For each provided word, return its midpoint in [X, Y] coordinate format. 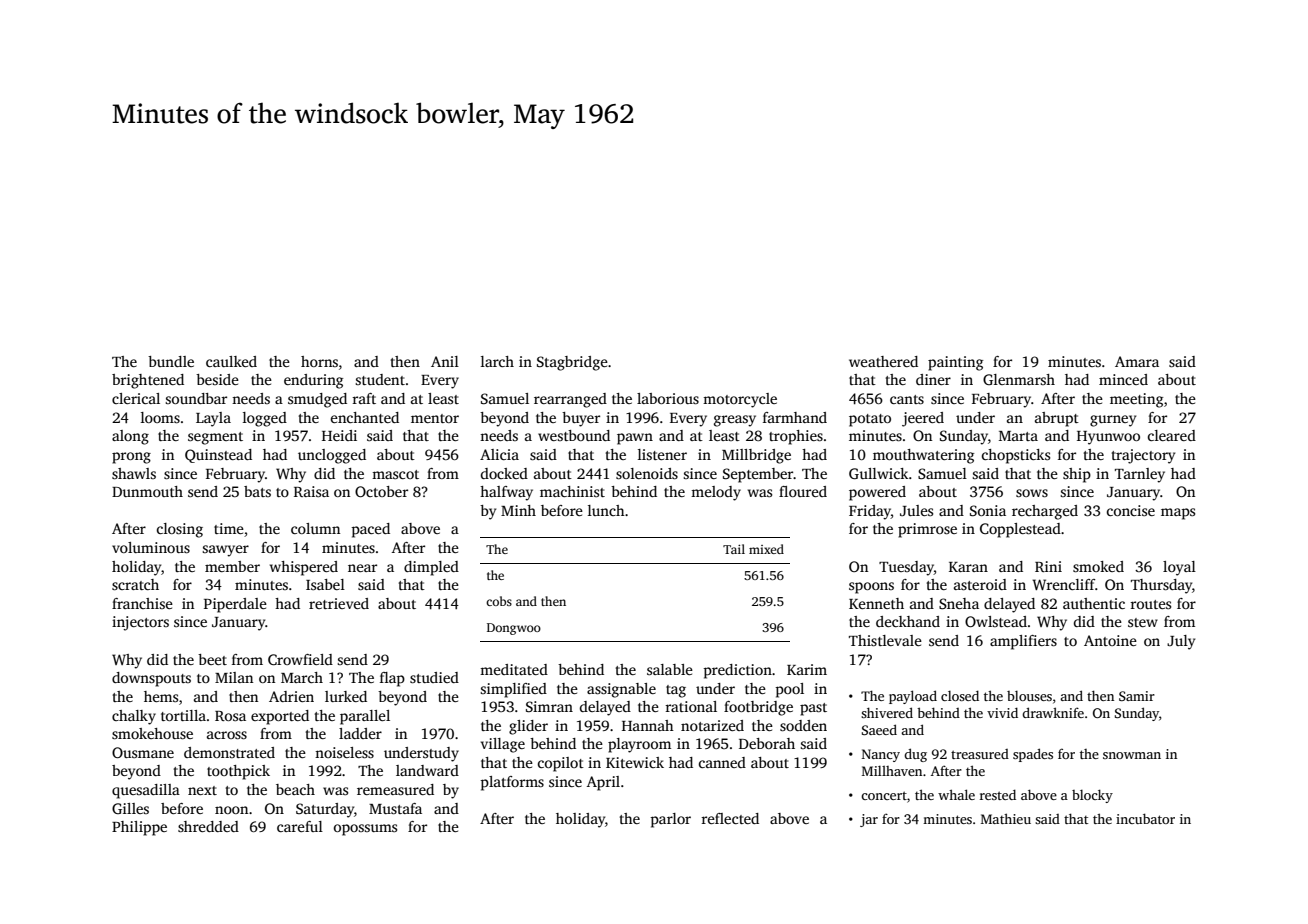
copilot [561, 764]
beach [295, 789]
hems [161, 696]
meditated [514, 669]
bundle [171, 361]
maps [1178, 514]
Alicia [499, 454]
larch [497, 361]
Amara [1137, 361]
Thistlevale [885, 640]
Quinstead [218, 456]
